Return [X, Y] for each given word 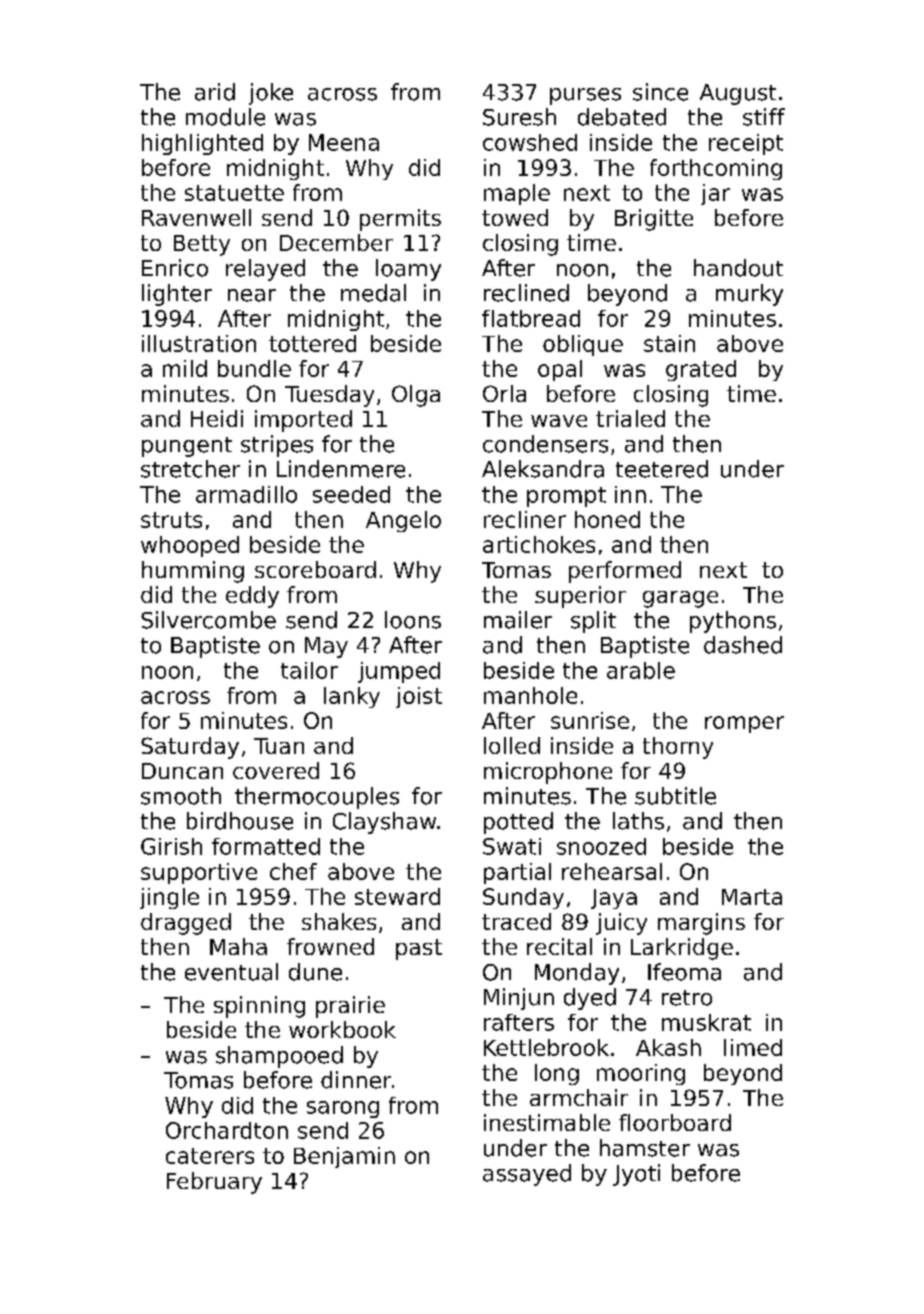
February [214, 1183]
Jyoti [636, 1175]
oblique [583, 345]
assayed [527, 1175]
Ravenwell [196, 217]
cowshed [530, 142]
